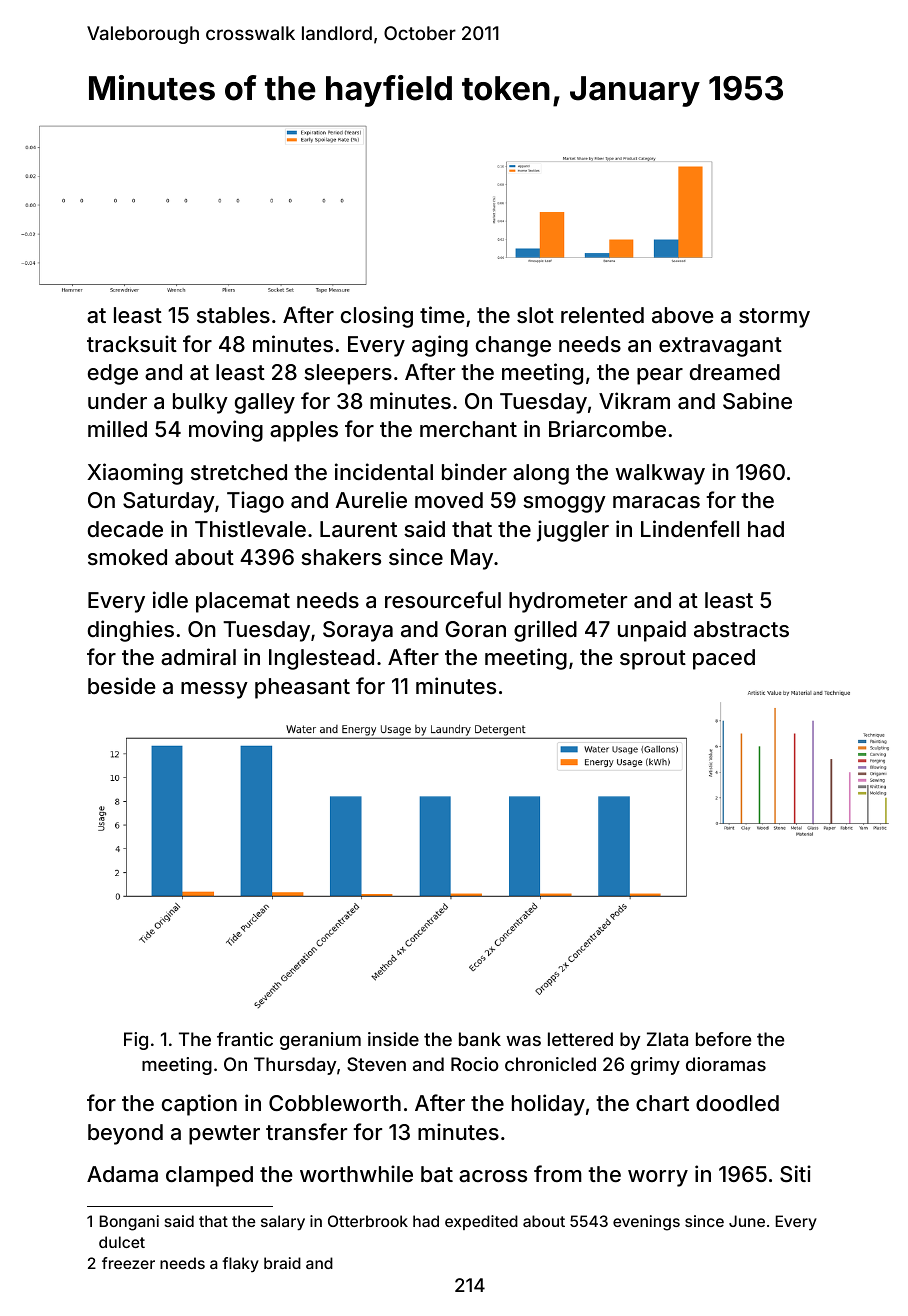 The image size is (908, 1316). I want to click on flaky, so click(240, 1264).
